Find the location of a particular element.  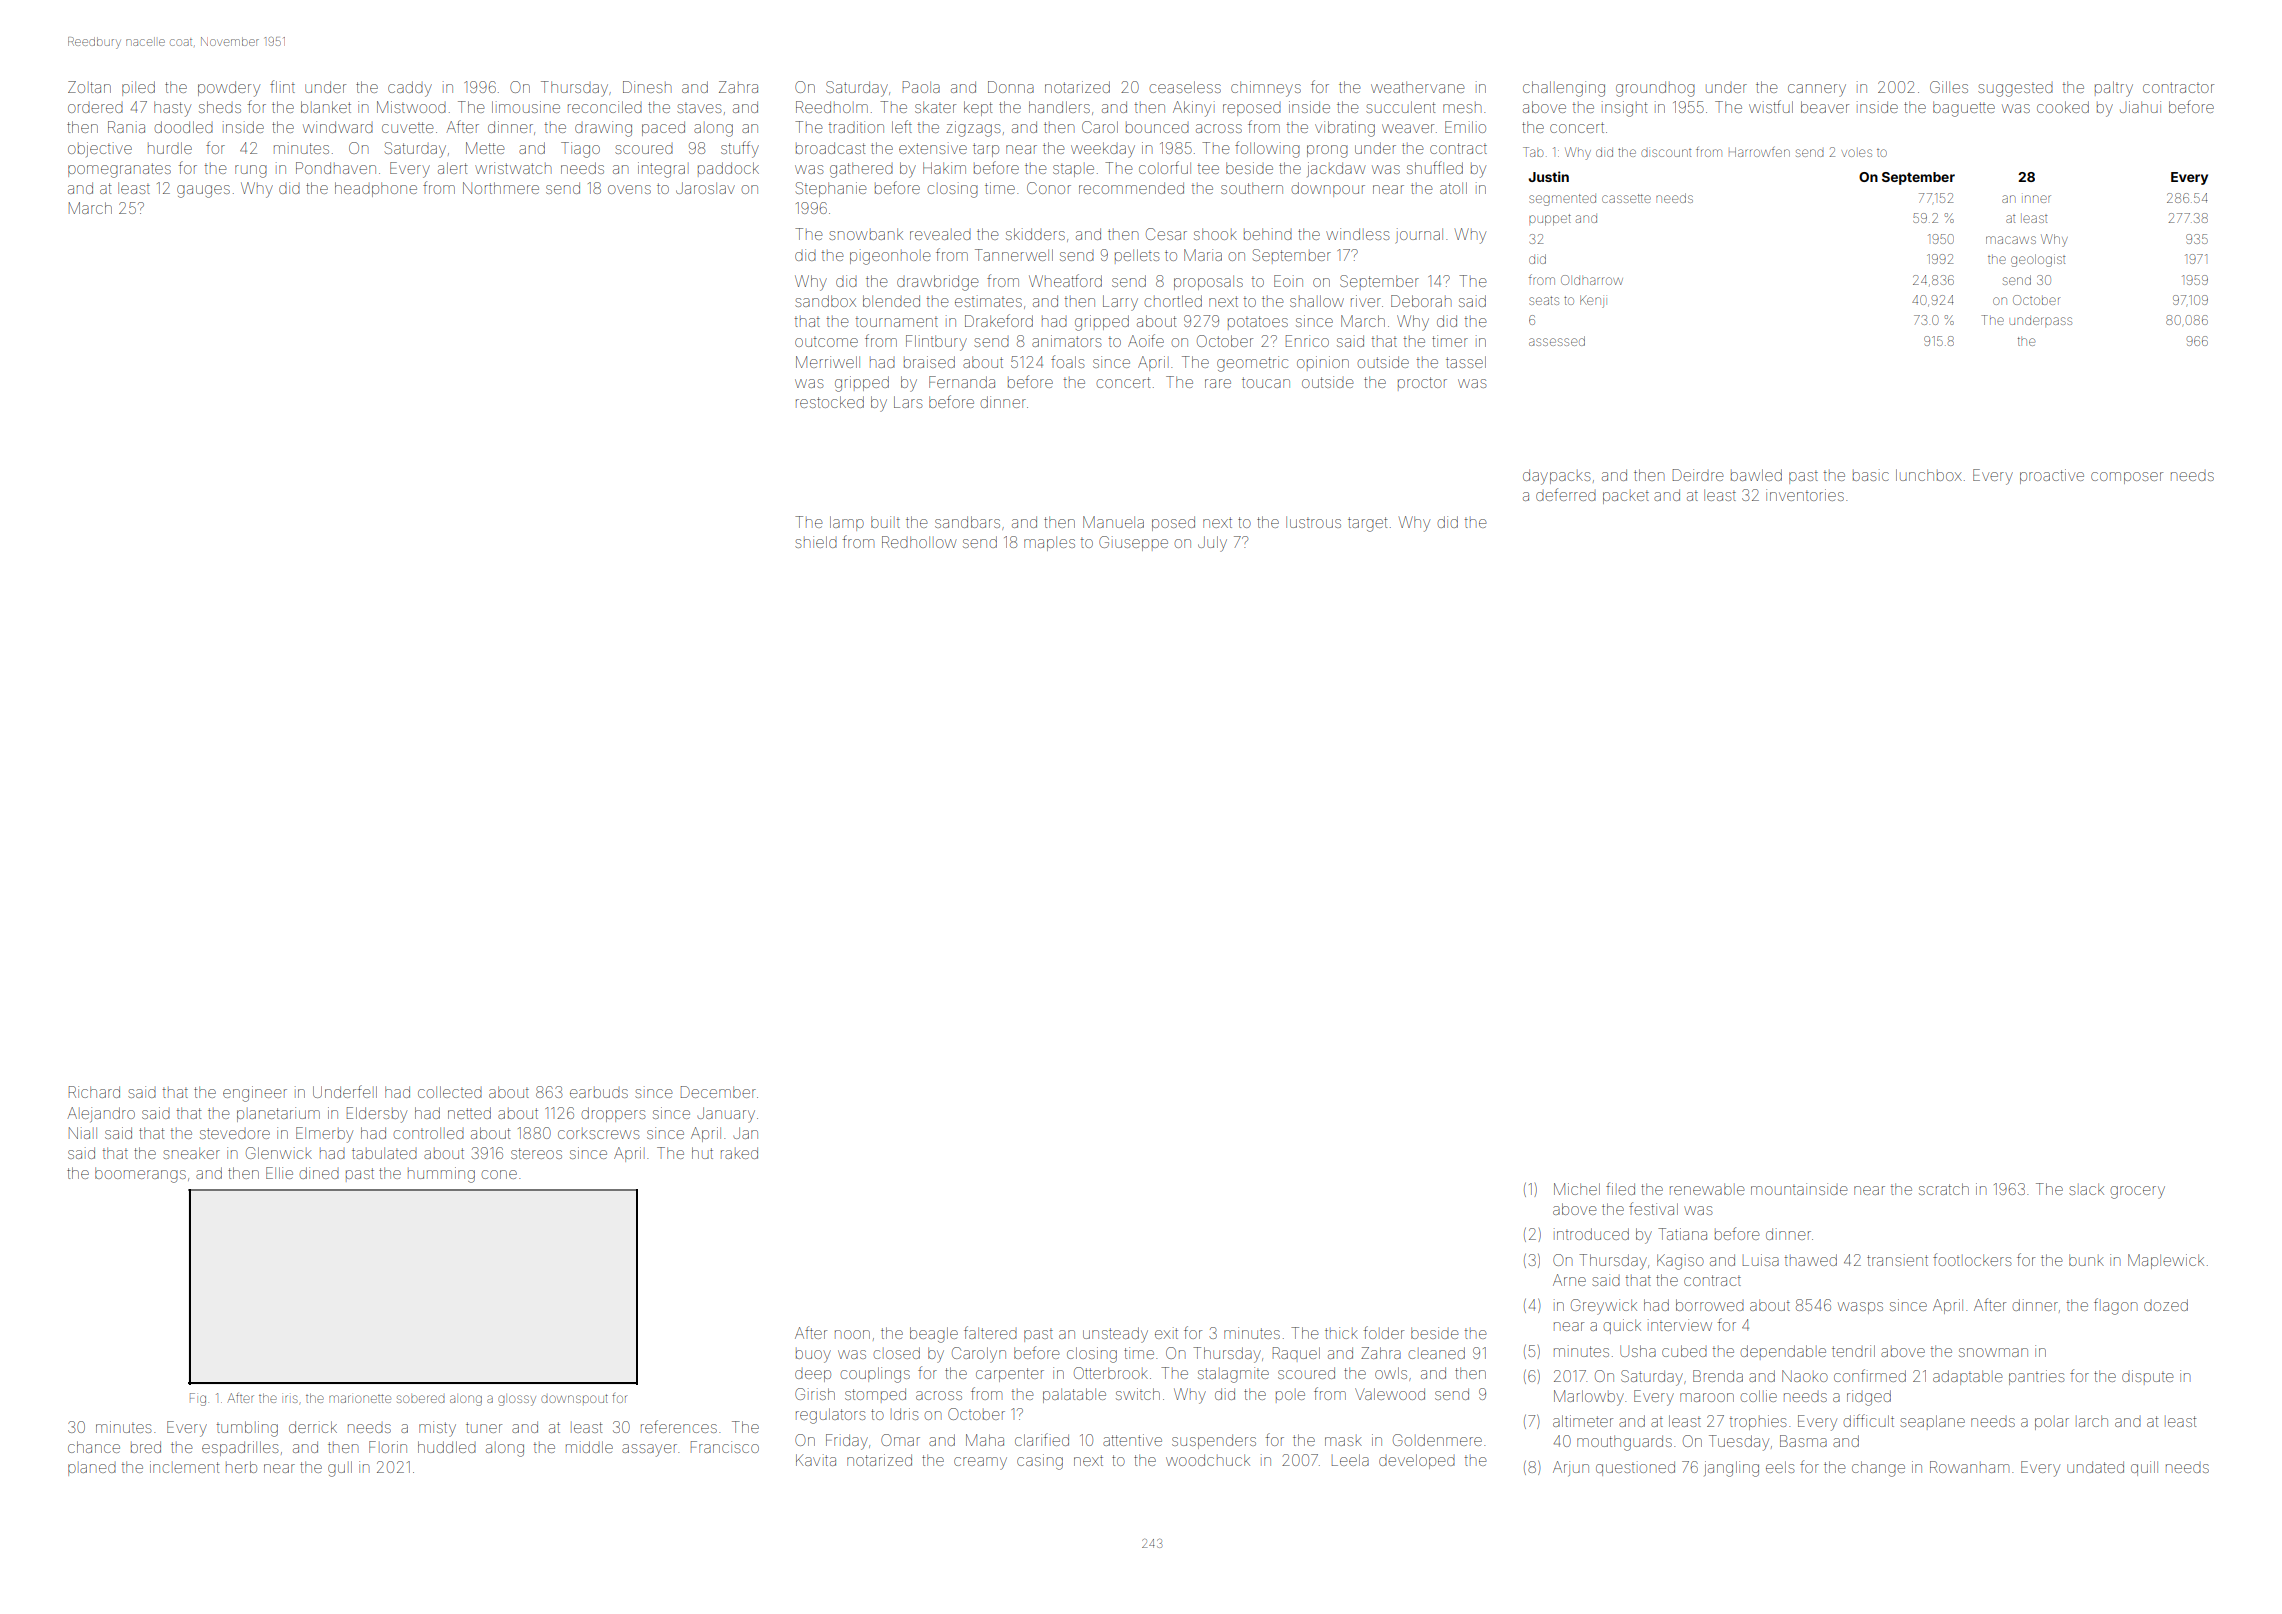

July is located at coordinates (1212, 544).
